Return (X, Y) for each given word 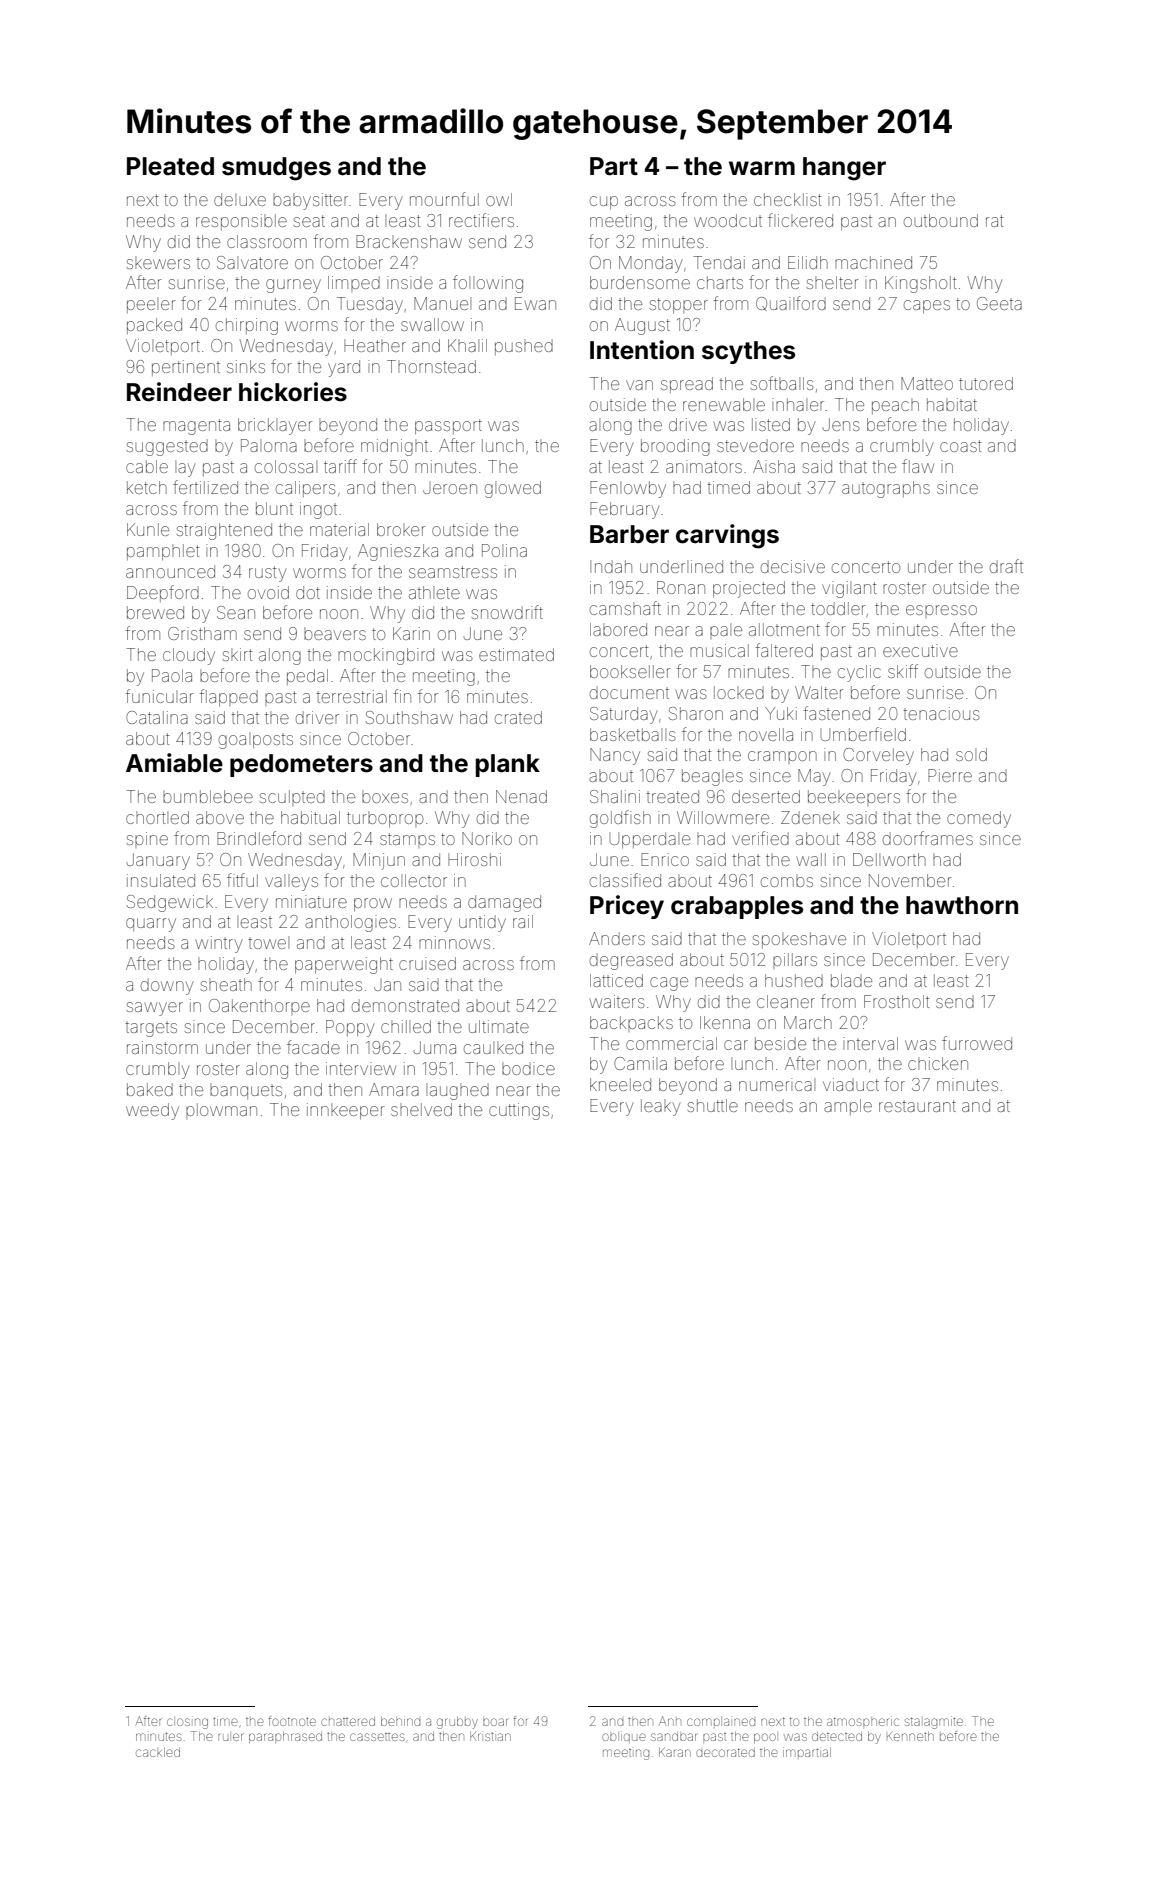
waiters (617, 1001)
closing (187, 1723)
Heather (375, 345)
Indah (611, 566)
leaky (660, 1107)
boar (496, 1722)
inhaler (798, 404)
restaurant (917, 1106)
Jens (841, 424)
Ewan (535, 303)
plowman (221, 1111)
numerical (777, 1084)
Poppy (350, 1028)
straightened (224, 531)
